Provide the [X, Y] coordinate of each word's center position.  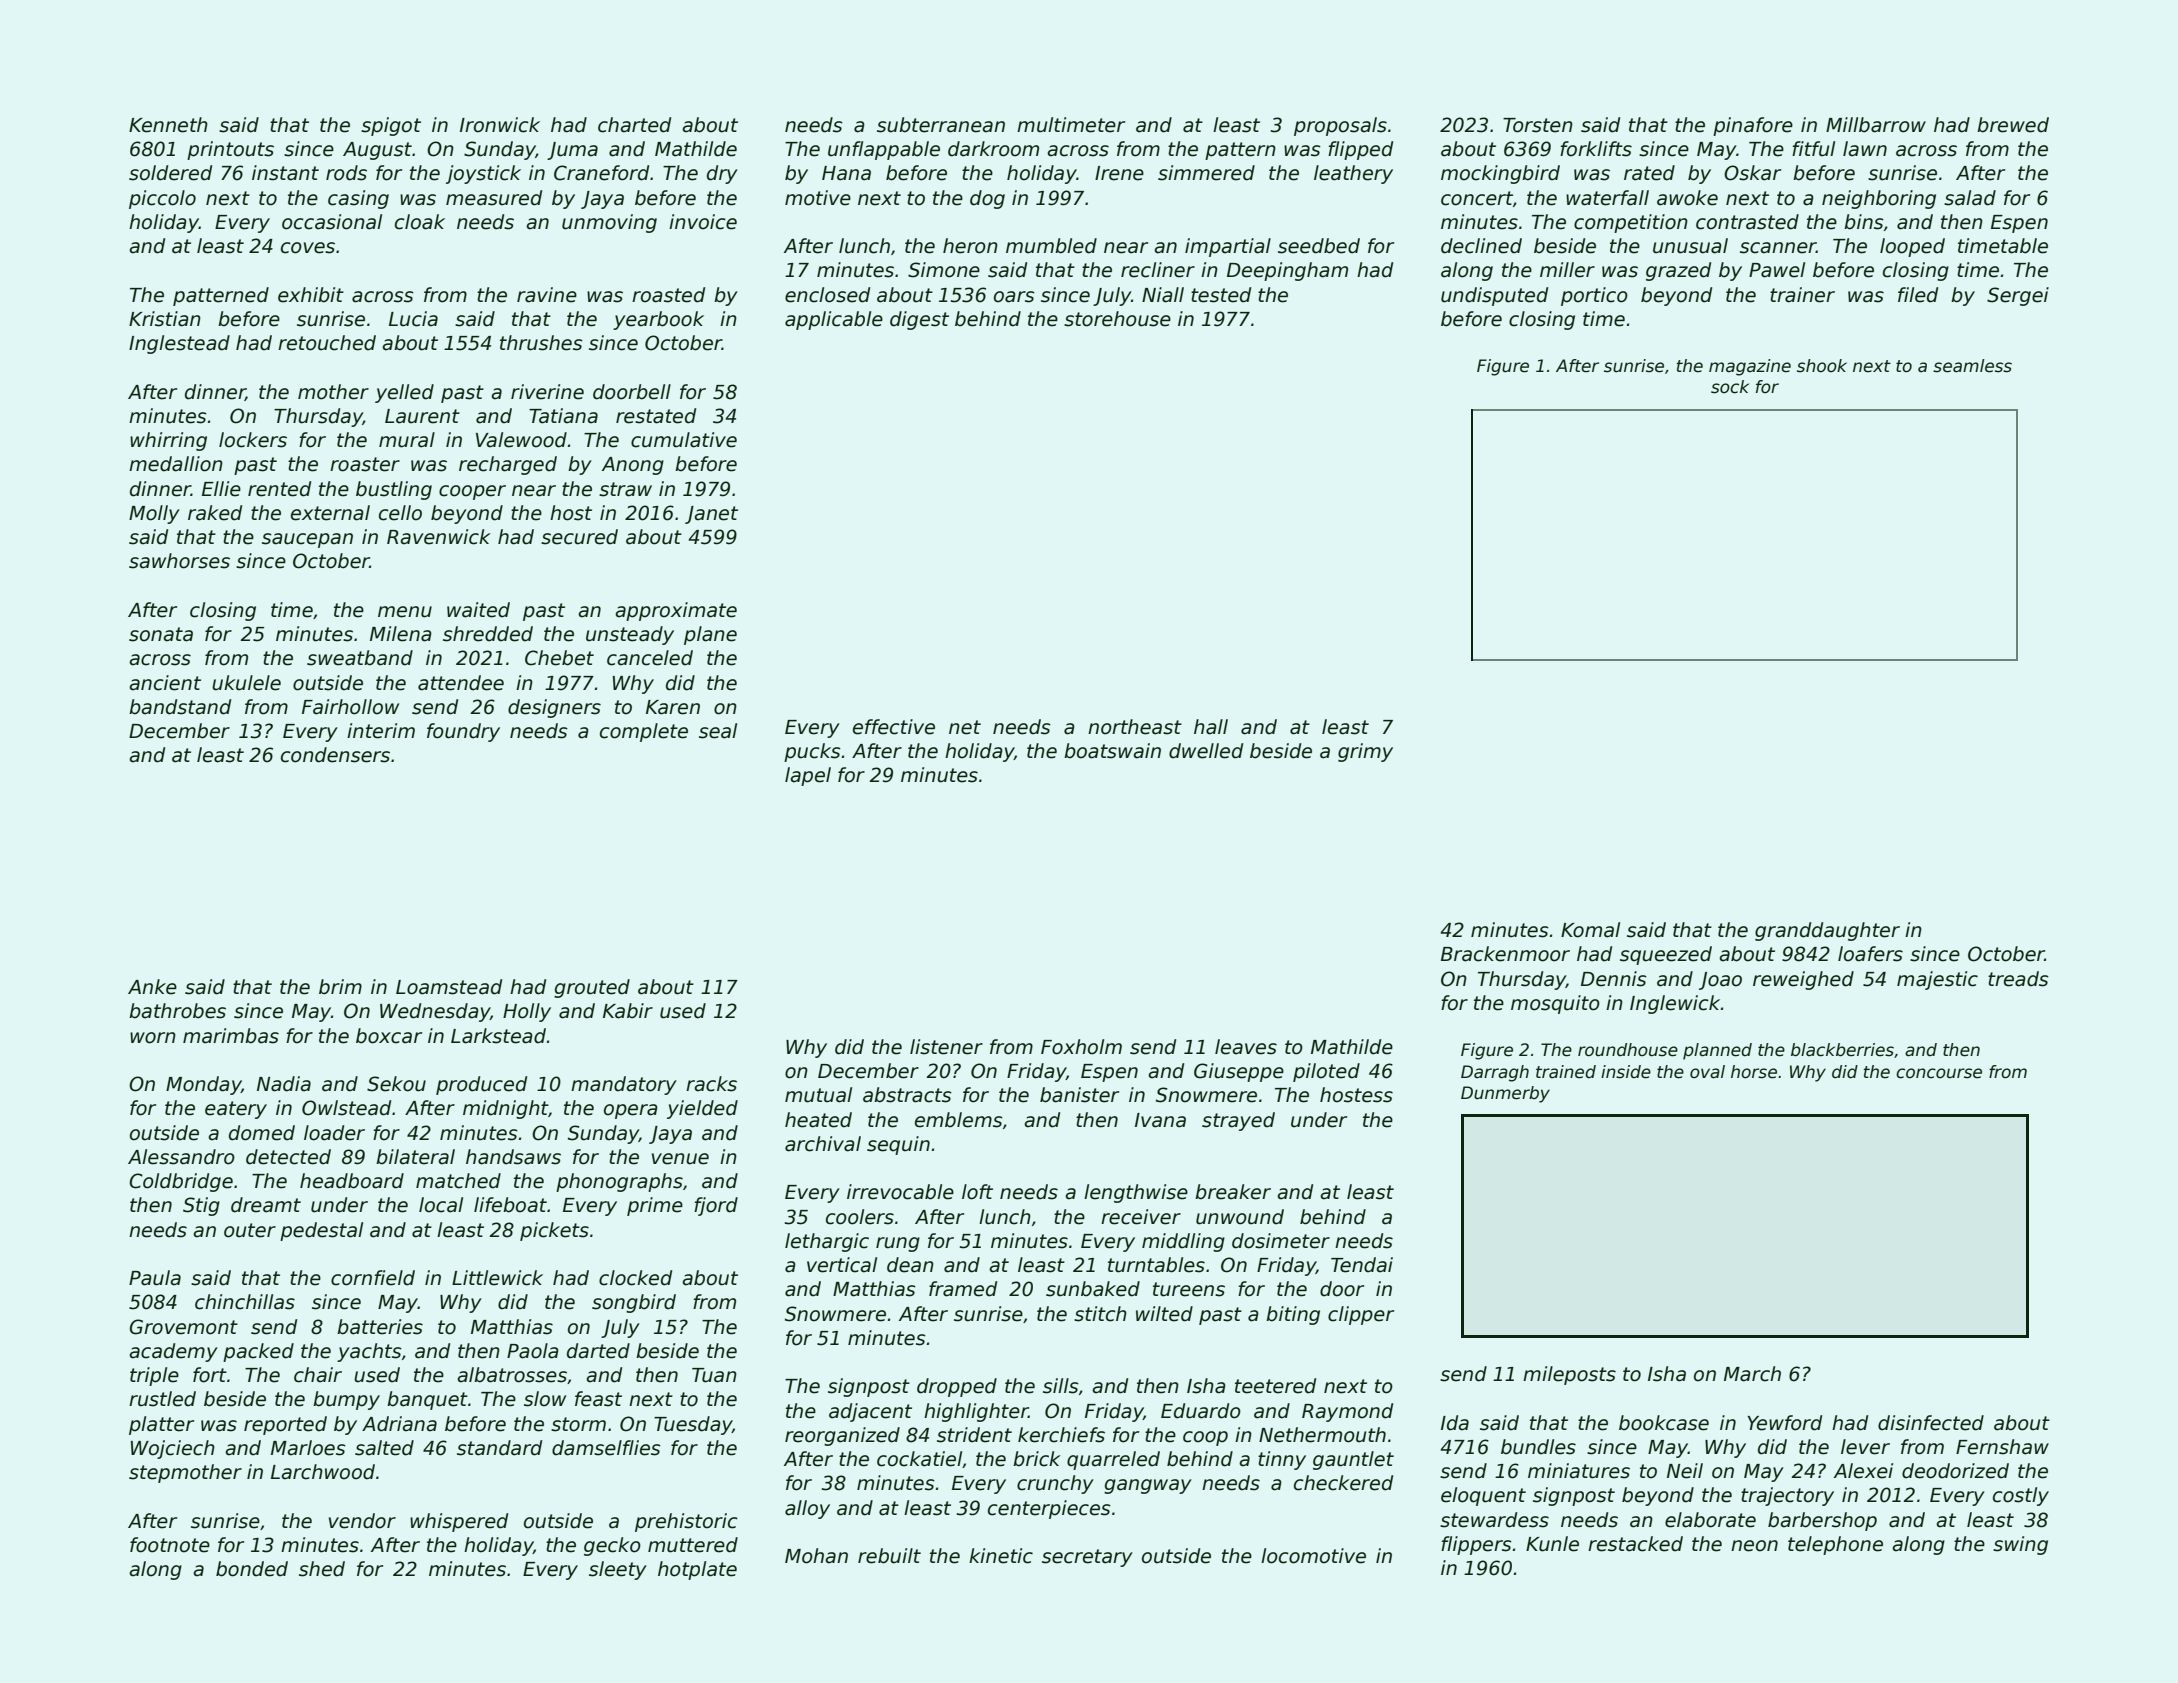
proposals [1340, 126]
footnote [170, 1545]
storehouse [1117, 319]
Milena [401, 634]
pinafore [1753, 126]
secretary [1087, 1558]
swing [2020, 1545]
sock [1730, 387]
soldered [170, 173]
